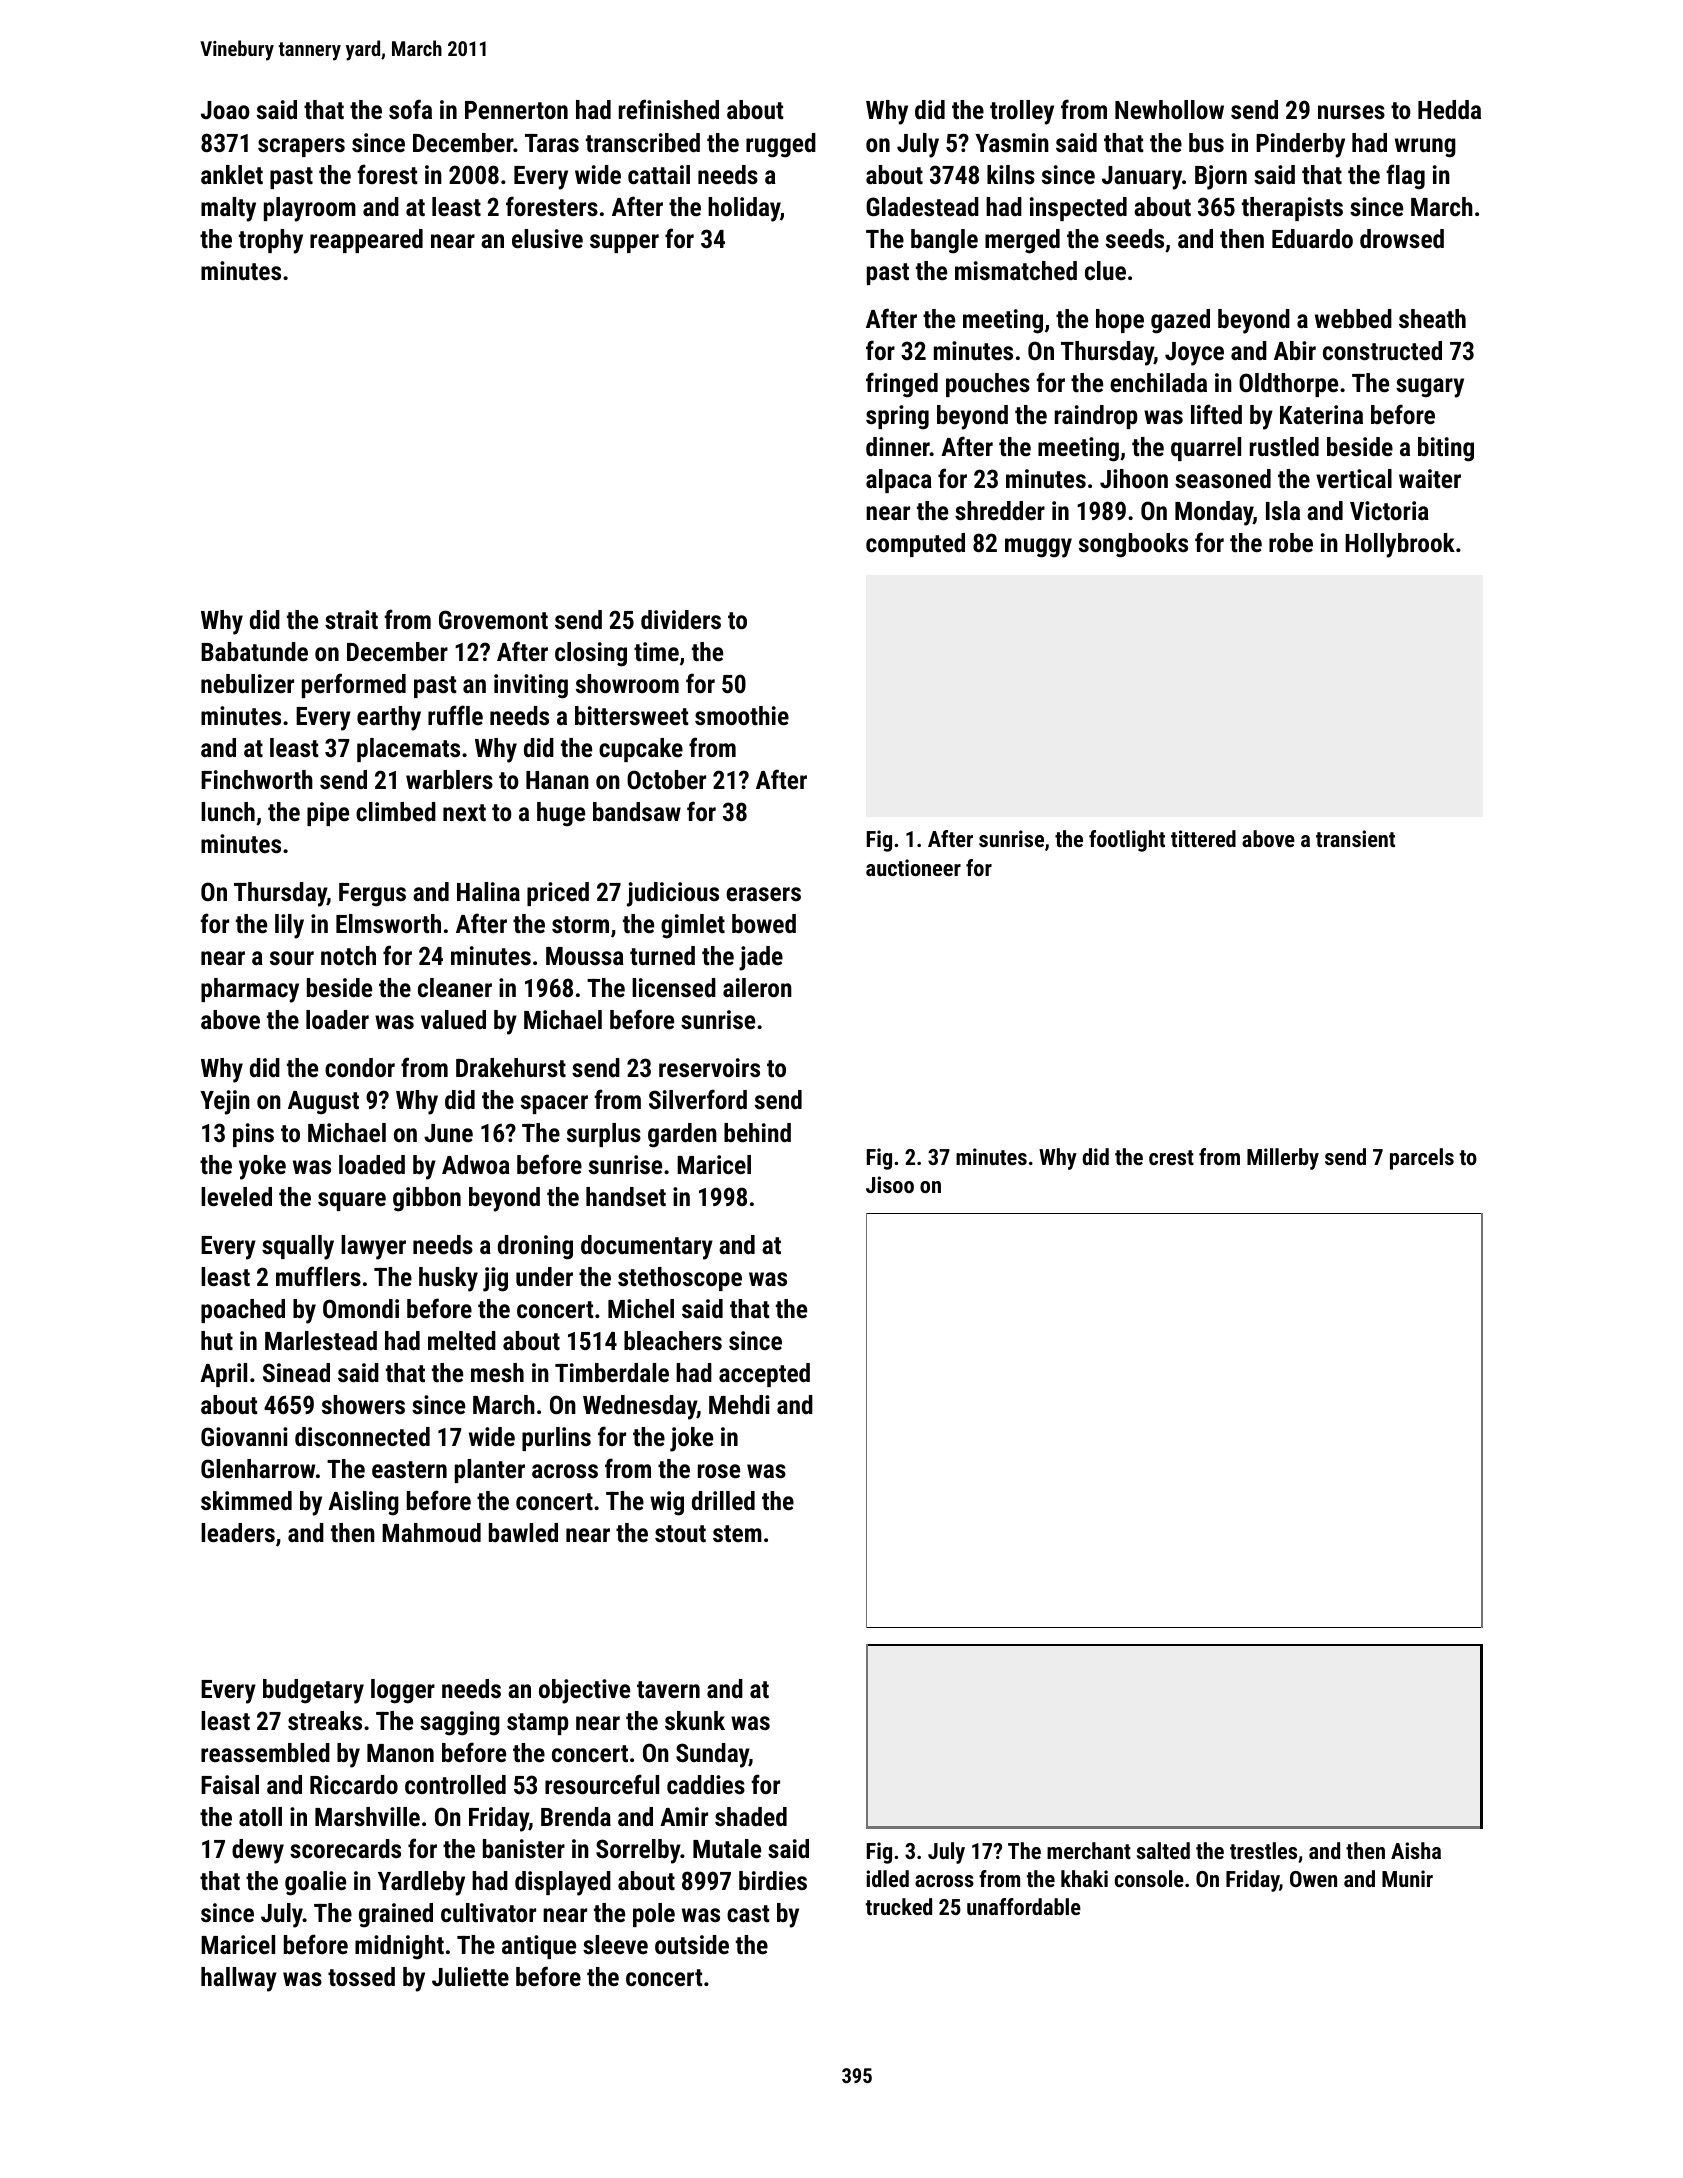 This image has height=2178, width=1683. I want to click on tavern, so click(668, 1689).
